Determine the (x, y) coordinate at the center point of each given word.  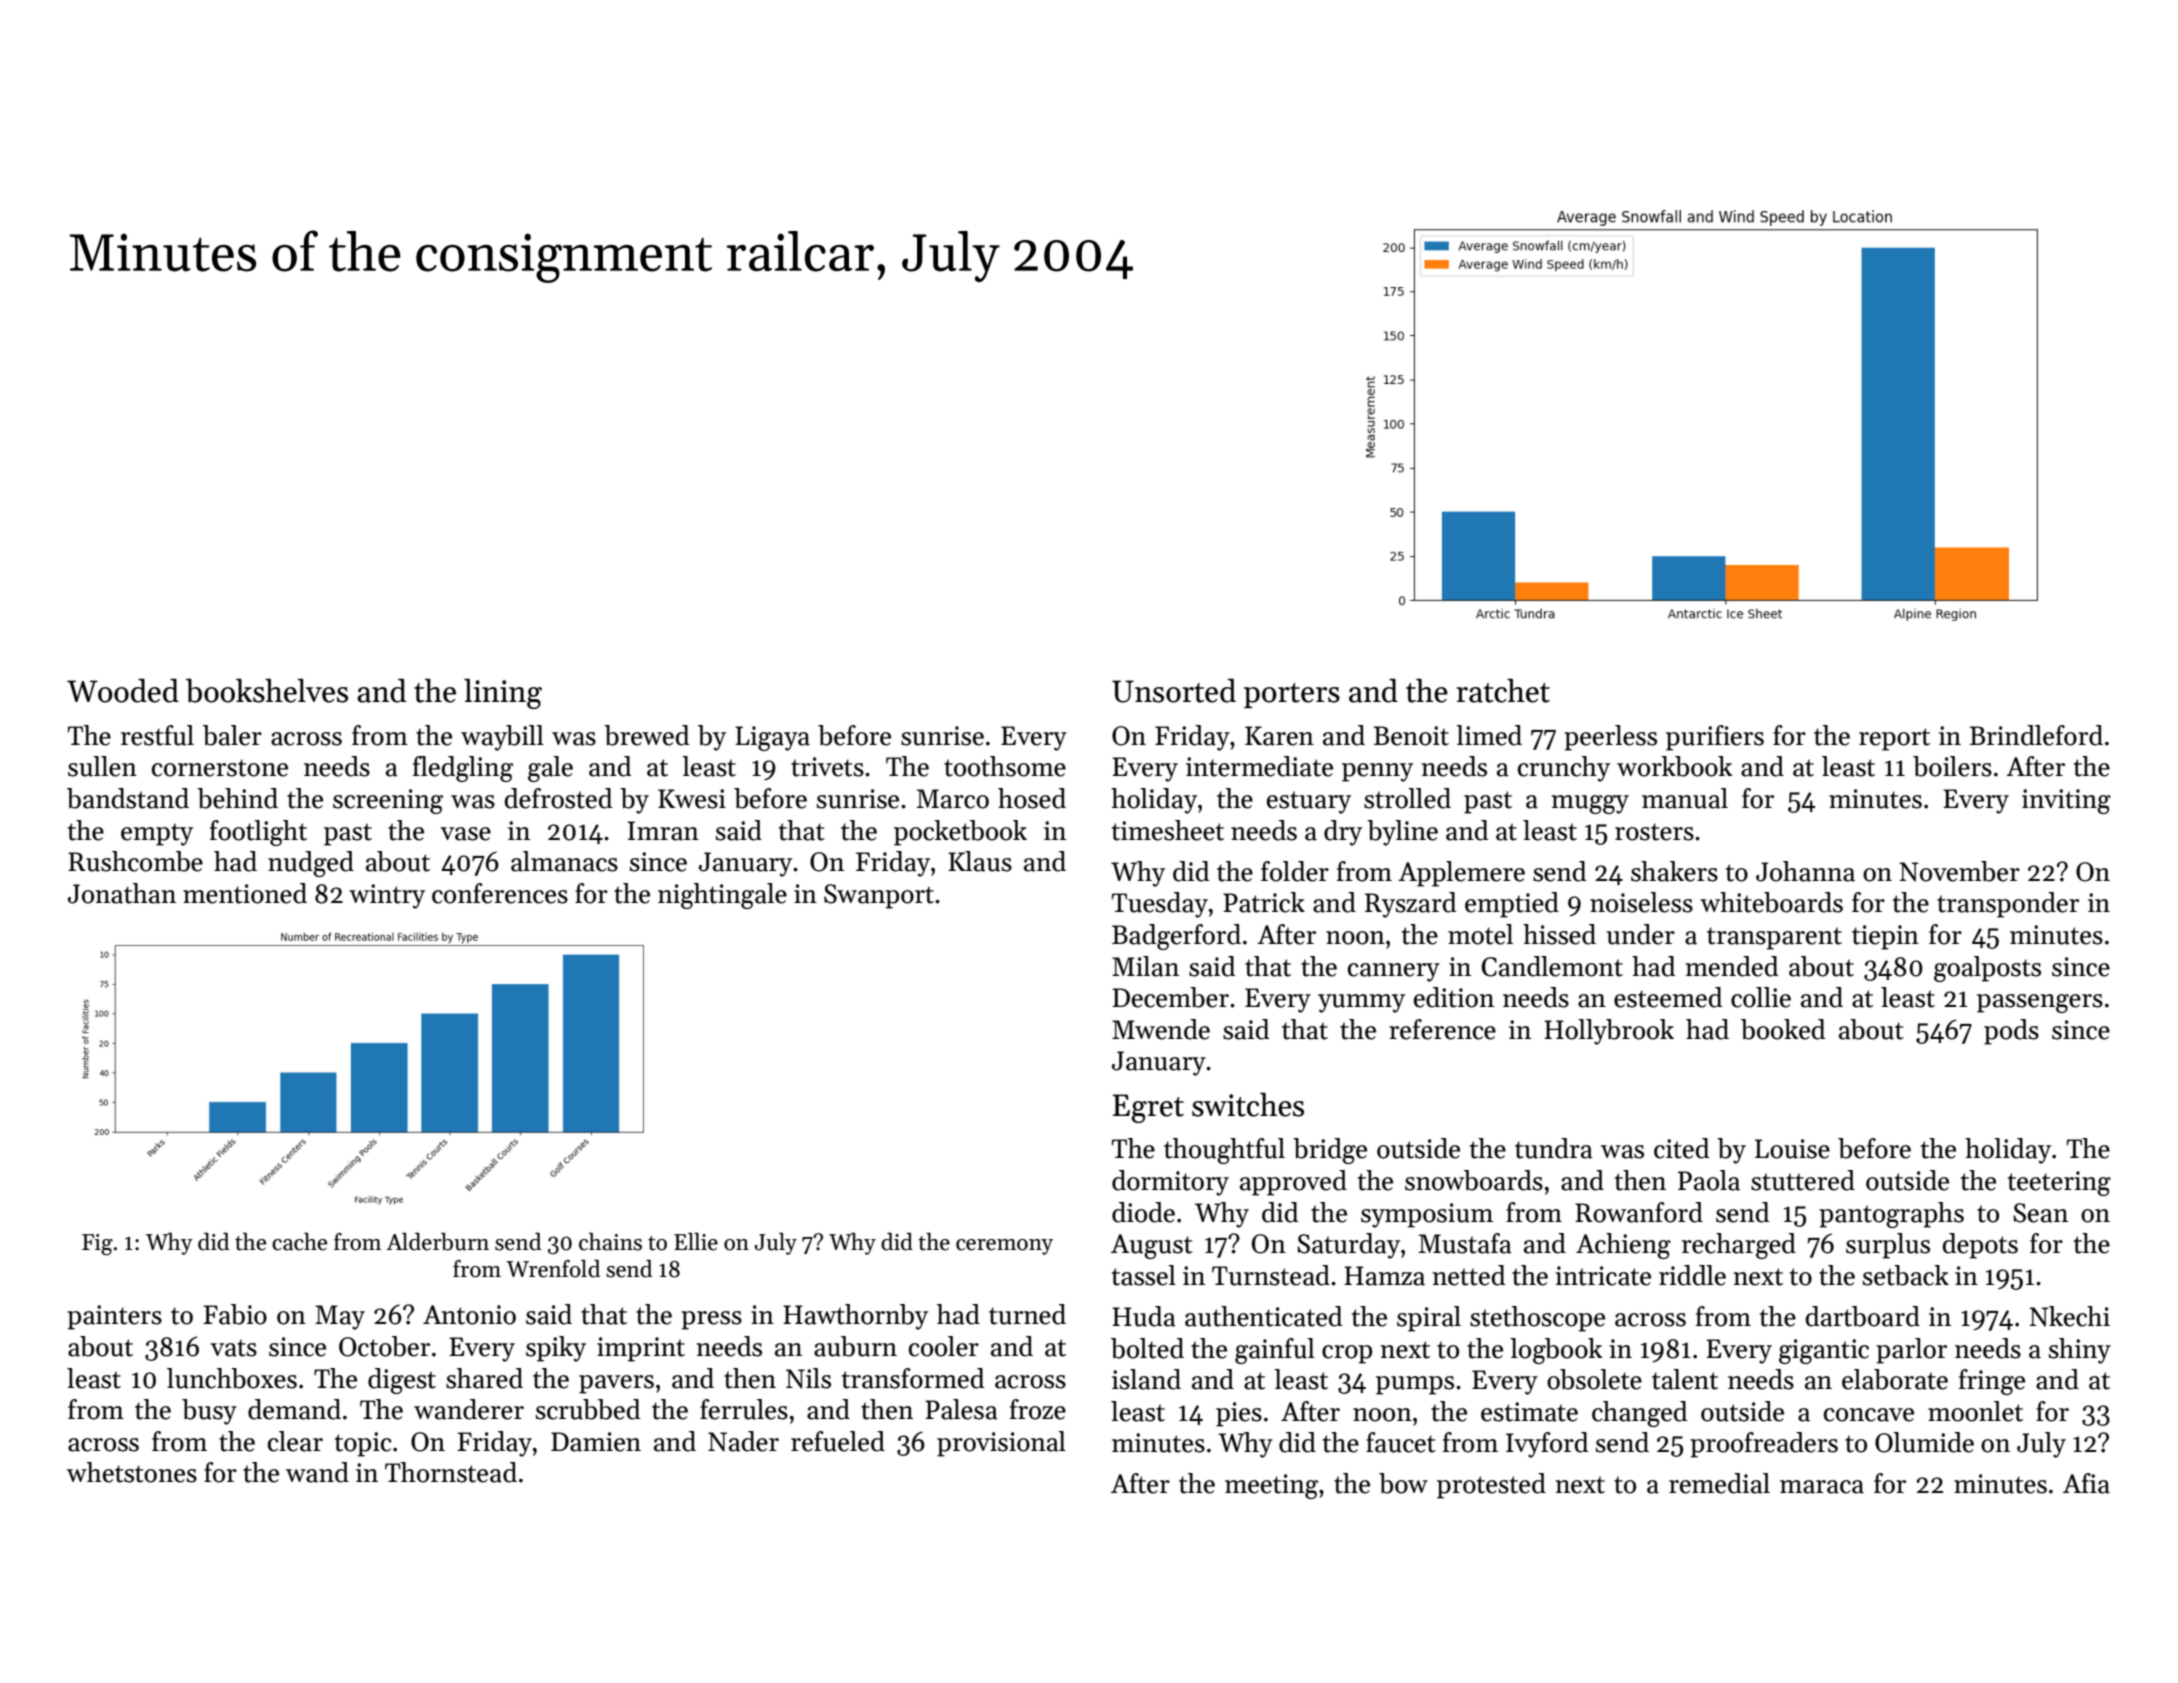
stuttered (1803, 1180)
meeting (1271, 1486)
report (1894, 739)
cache (299, 1242)
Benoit (1411, 736)
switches (1248, 1105)
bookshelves (267, 691)
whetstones (132, 1472)
